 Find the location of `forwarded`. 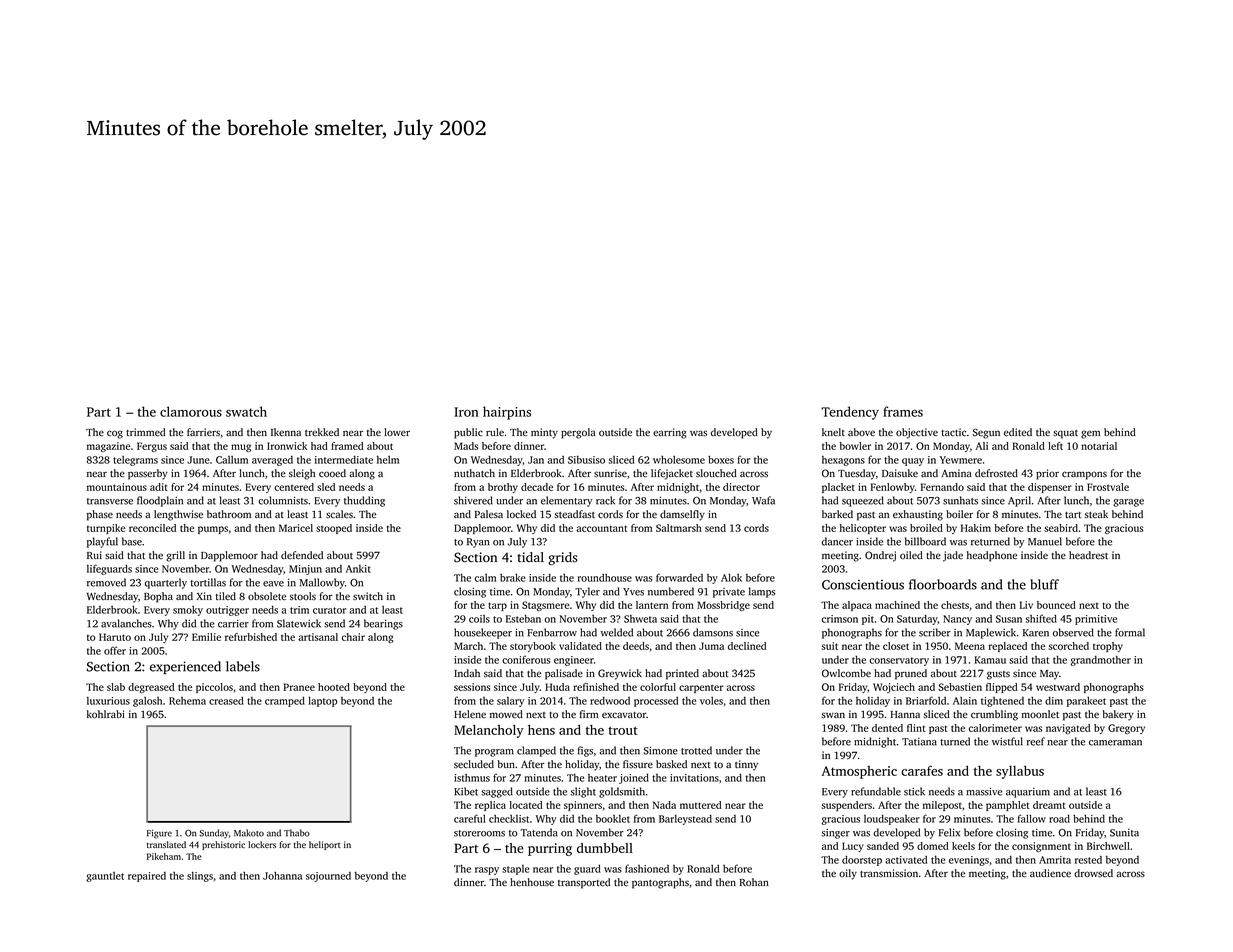

forwarded is located at coordinates (679, 577).
